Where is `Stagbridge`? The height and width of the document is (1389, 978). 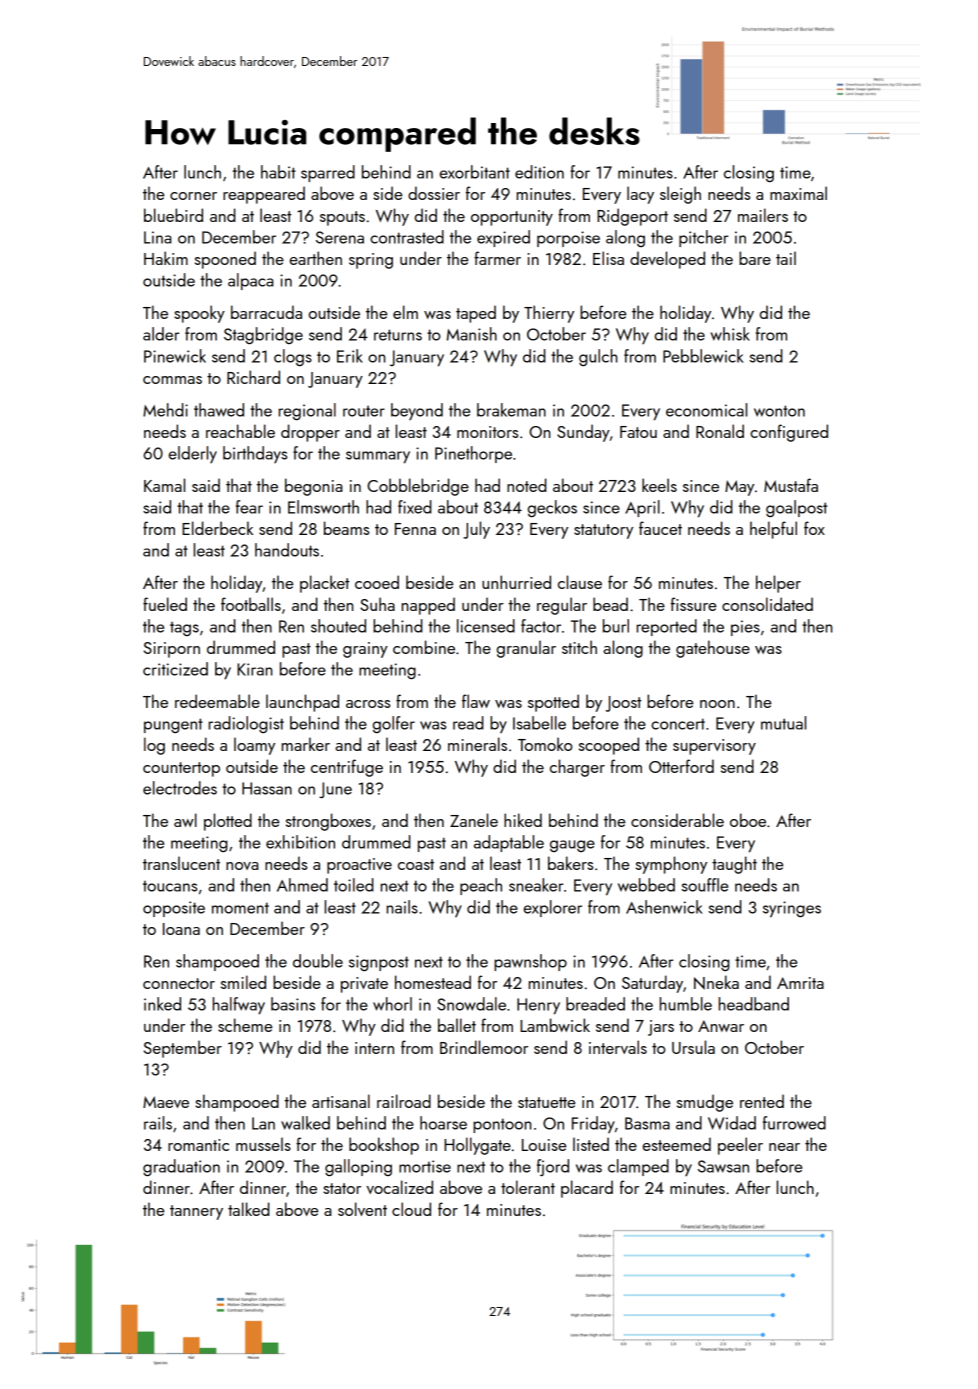 Stagbridge is located at coordinates (263, 335).
